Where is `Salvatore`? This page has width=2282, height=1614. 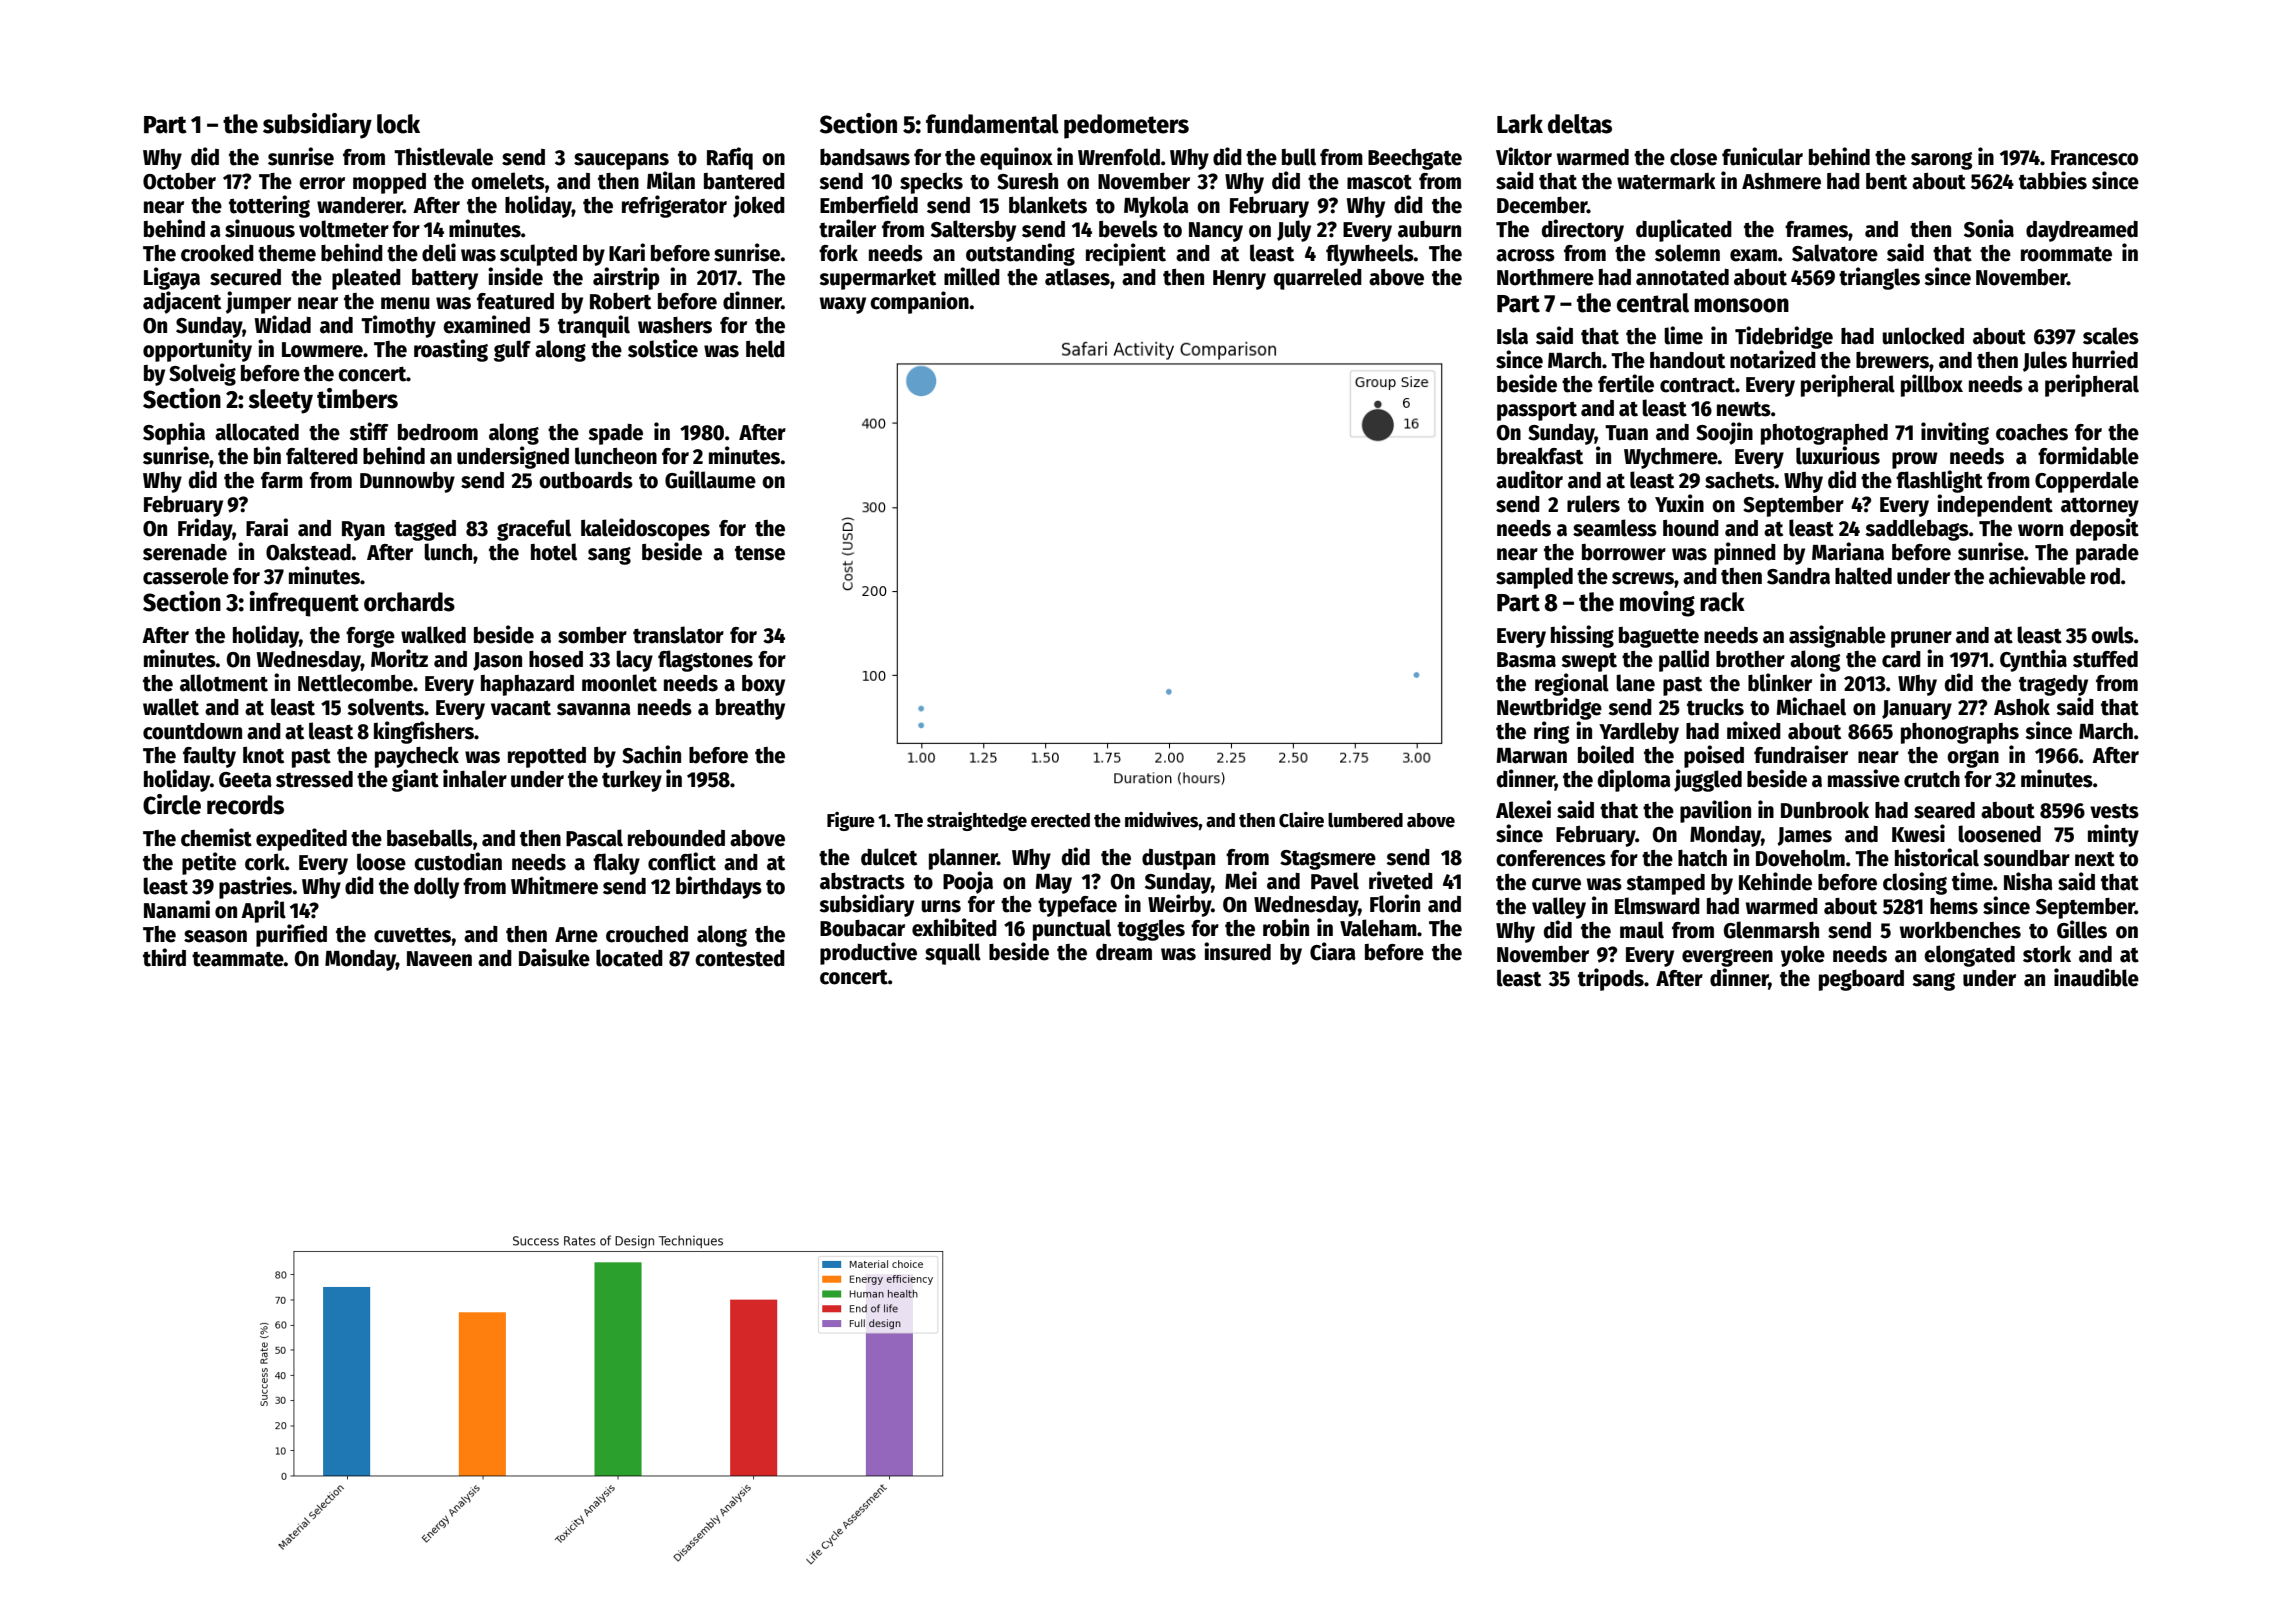
Salvatore is located at coordinates (1835, 253).
